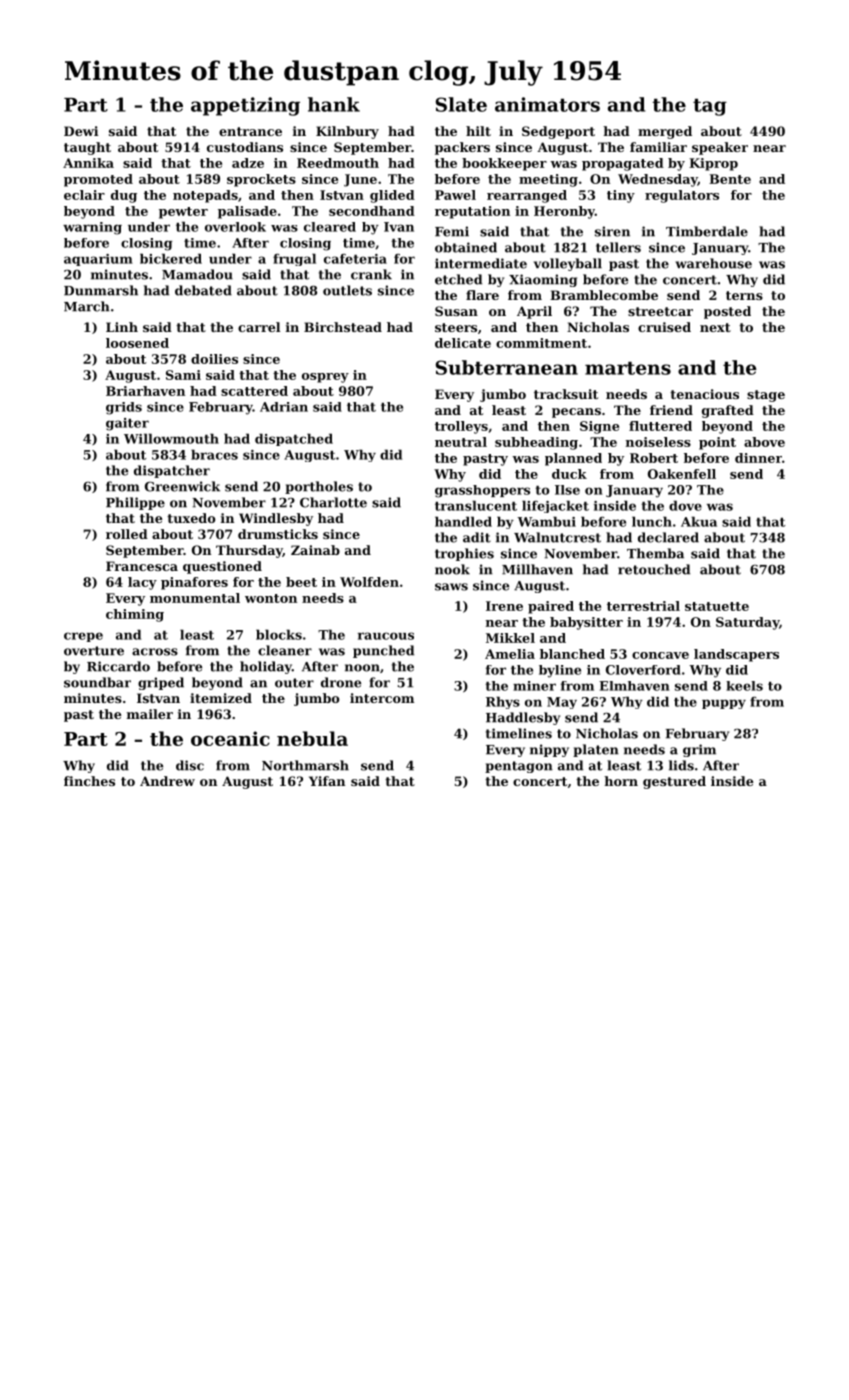 This screenshot has height=1400, width=849. What do you see at coordinates (369, 582) in the screenshot?
I see `Wolfden` at bounding box center [369, 582].
